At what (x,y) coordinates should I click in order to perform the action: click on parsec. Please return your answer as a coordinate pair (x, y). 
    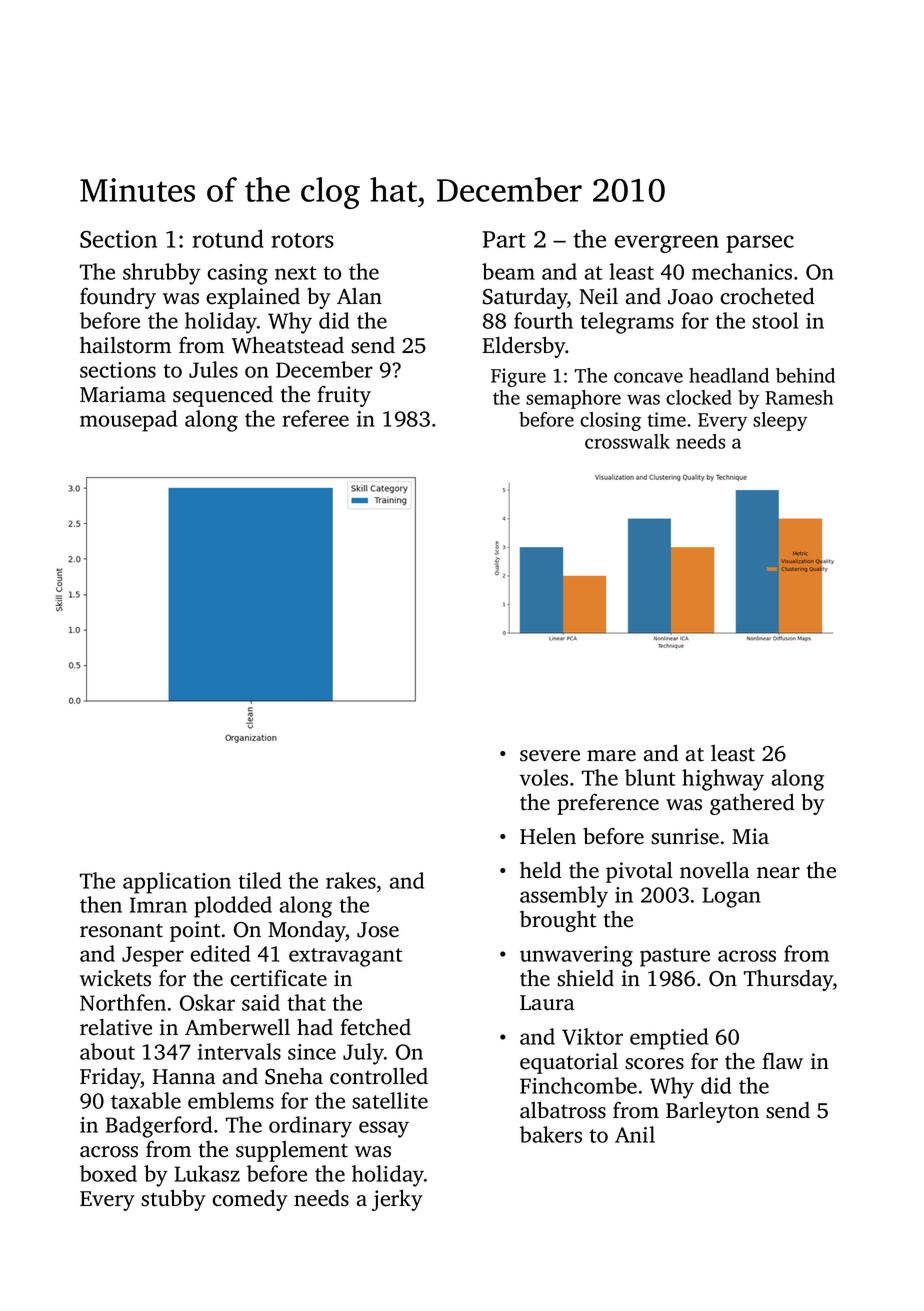
    Looking at the image, I should click on (760, 244).
